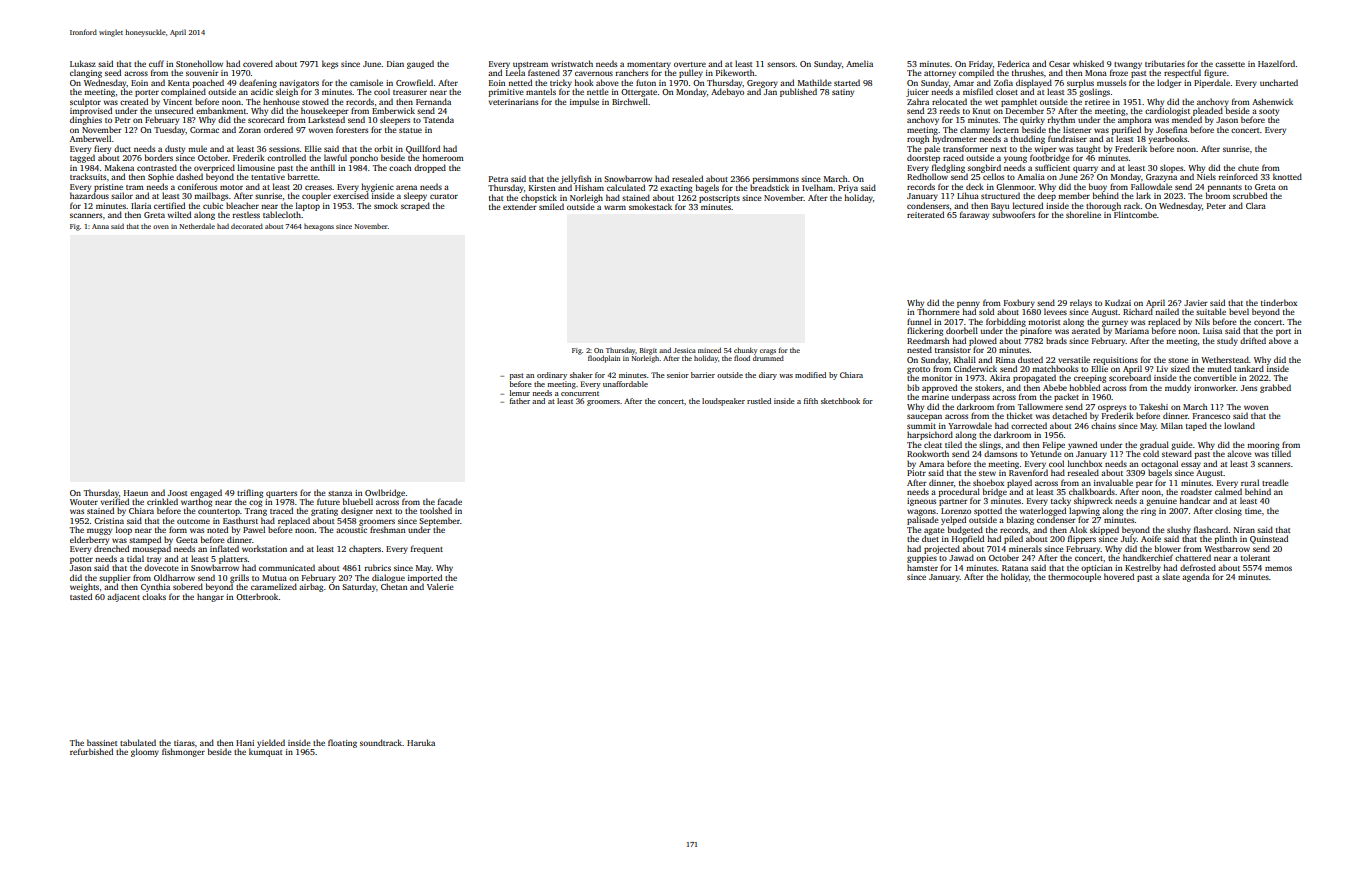 The image size is (1372, 887). I want to click on wristwatch, so click(572, 63).
